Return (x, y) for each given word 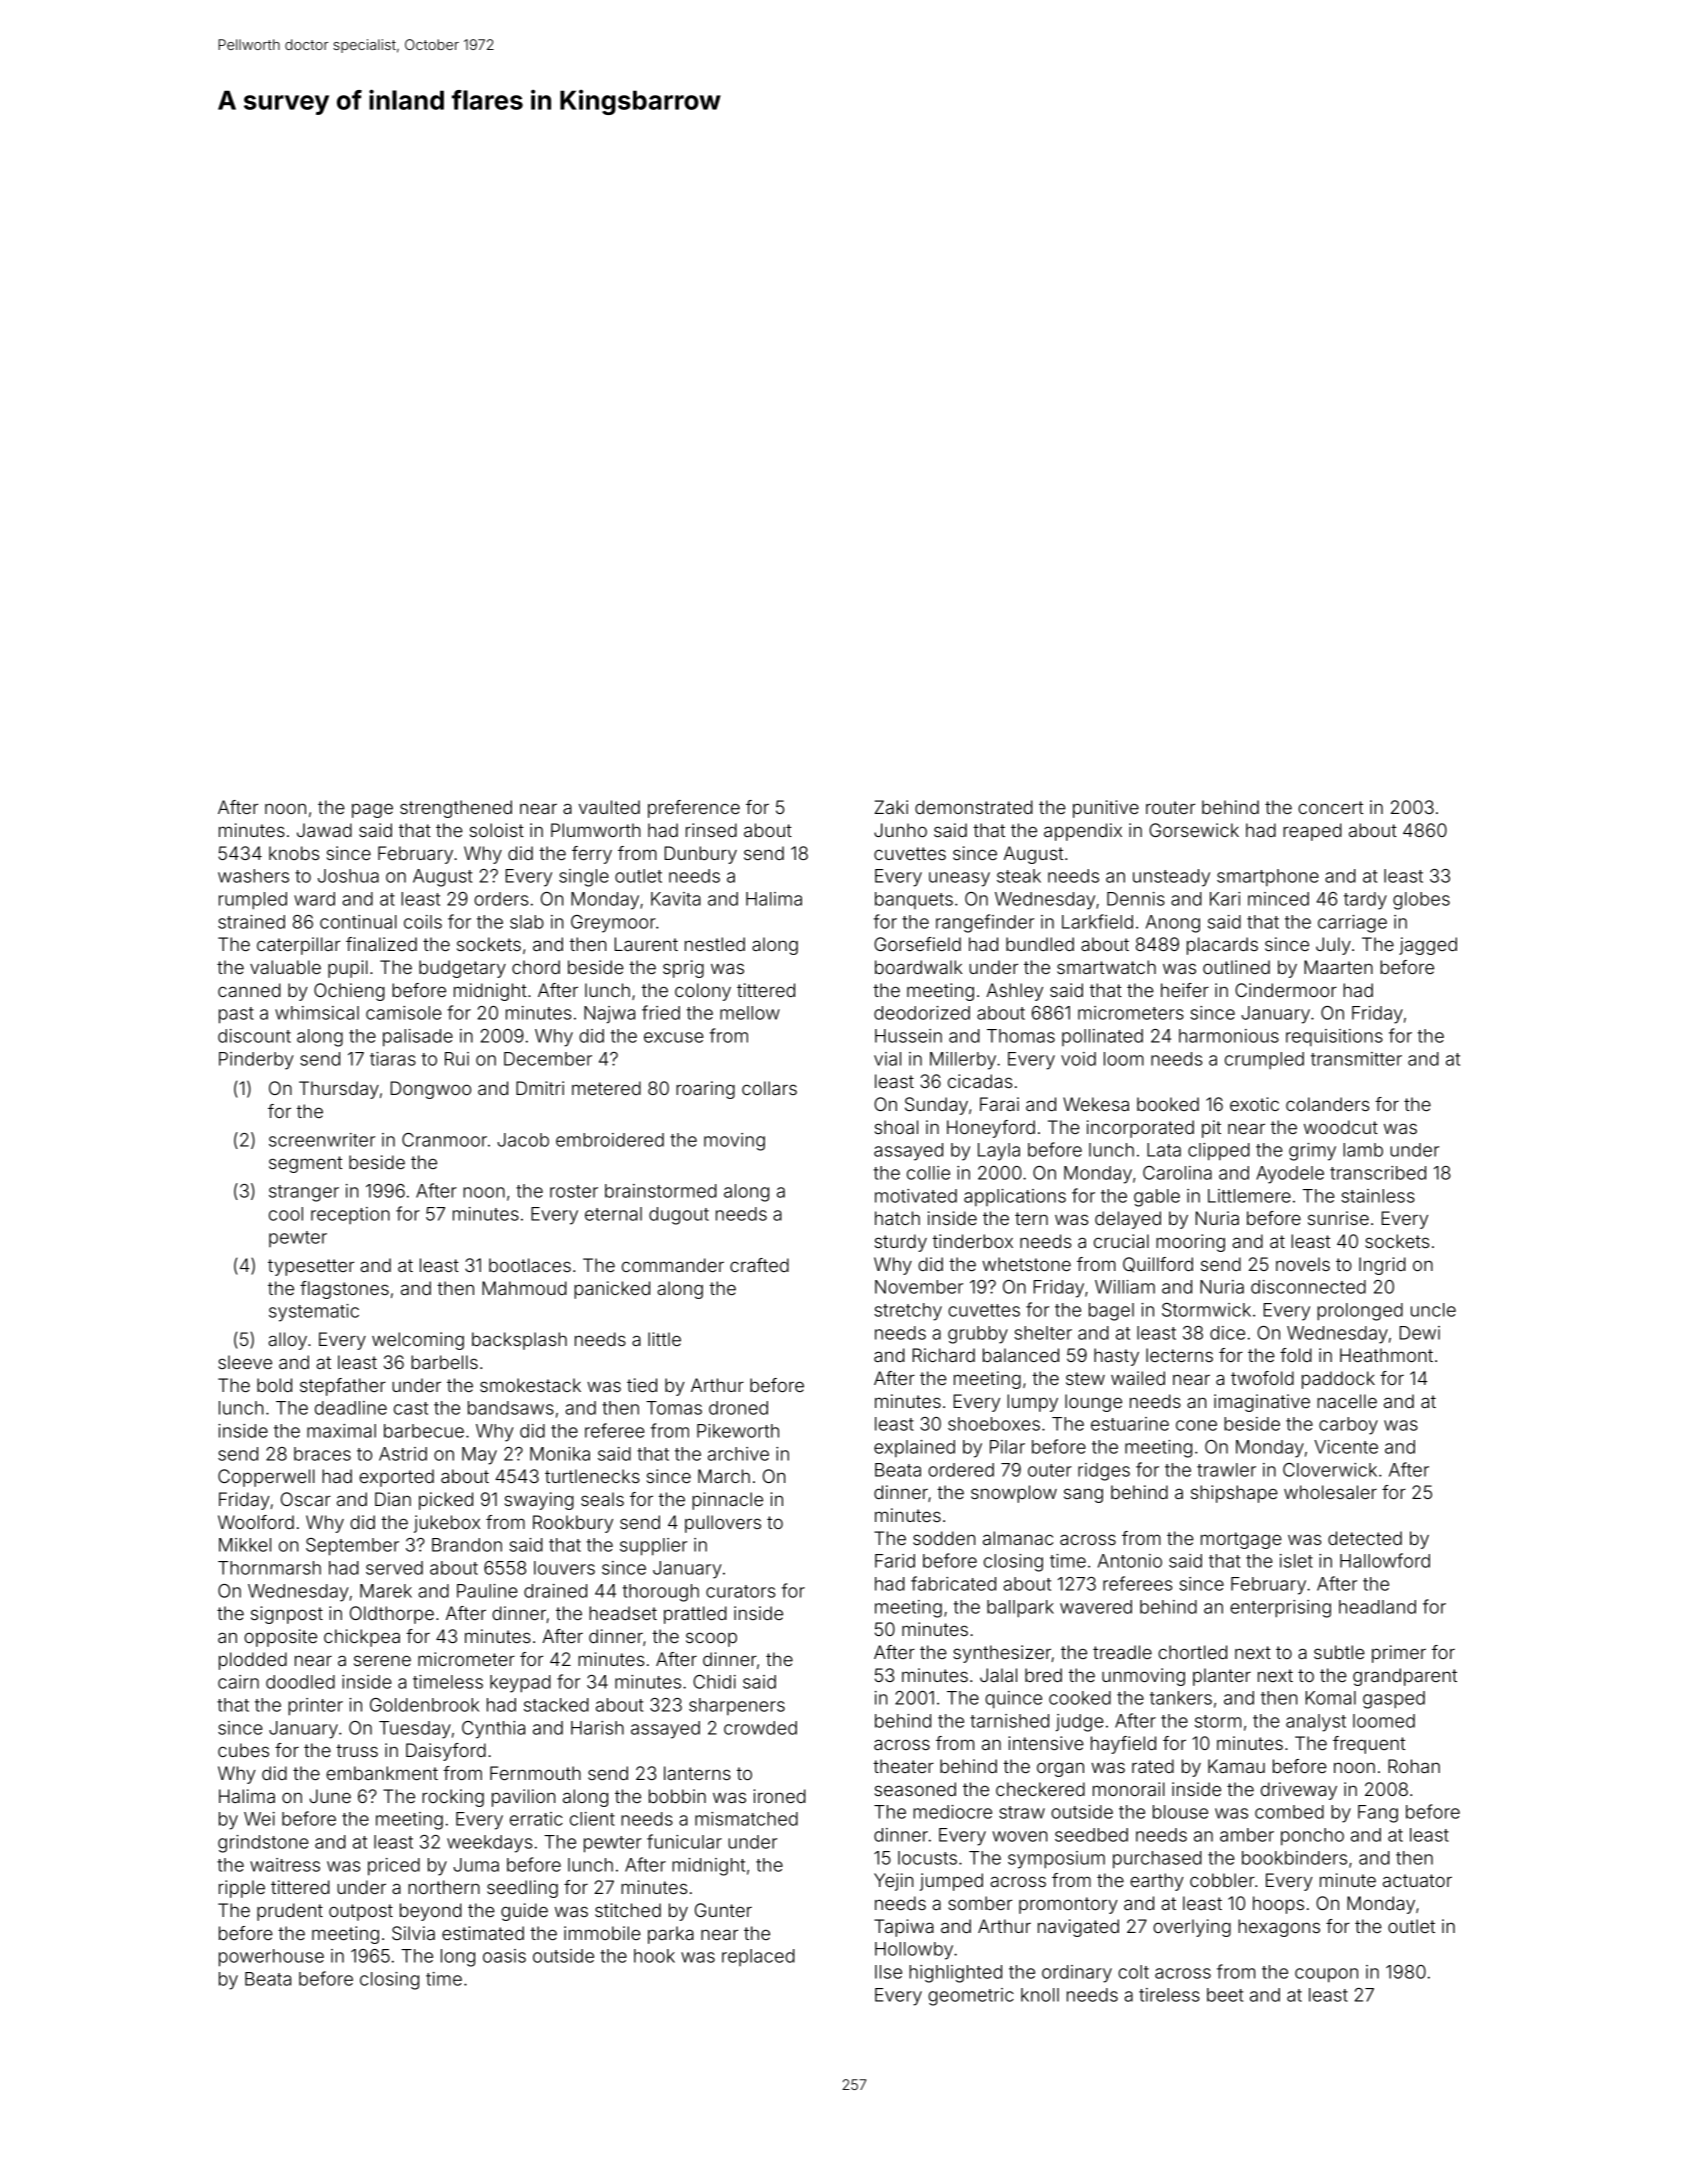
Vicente (1346, 1447)
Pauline (487, 1591)
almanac (1018, 1538)
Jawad (324, 830)
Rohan (1414, 1766)
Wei (259, 1819)
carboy (1348, 1426)
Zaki (891, 807)
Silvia (413, 1933)
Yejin (893, 1882)
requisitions (1334, 1037)
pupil (348, 969)
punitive (1106, 809)
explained (914, 1448)
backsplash (519, 1341)
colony (703, 992)
